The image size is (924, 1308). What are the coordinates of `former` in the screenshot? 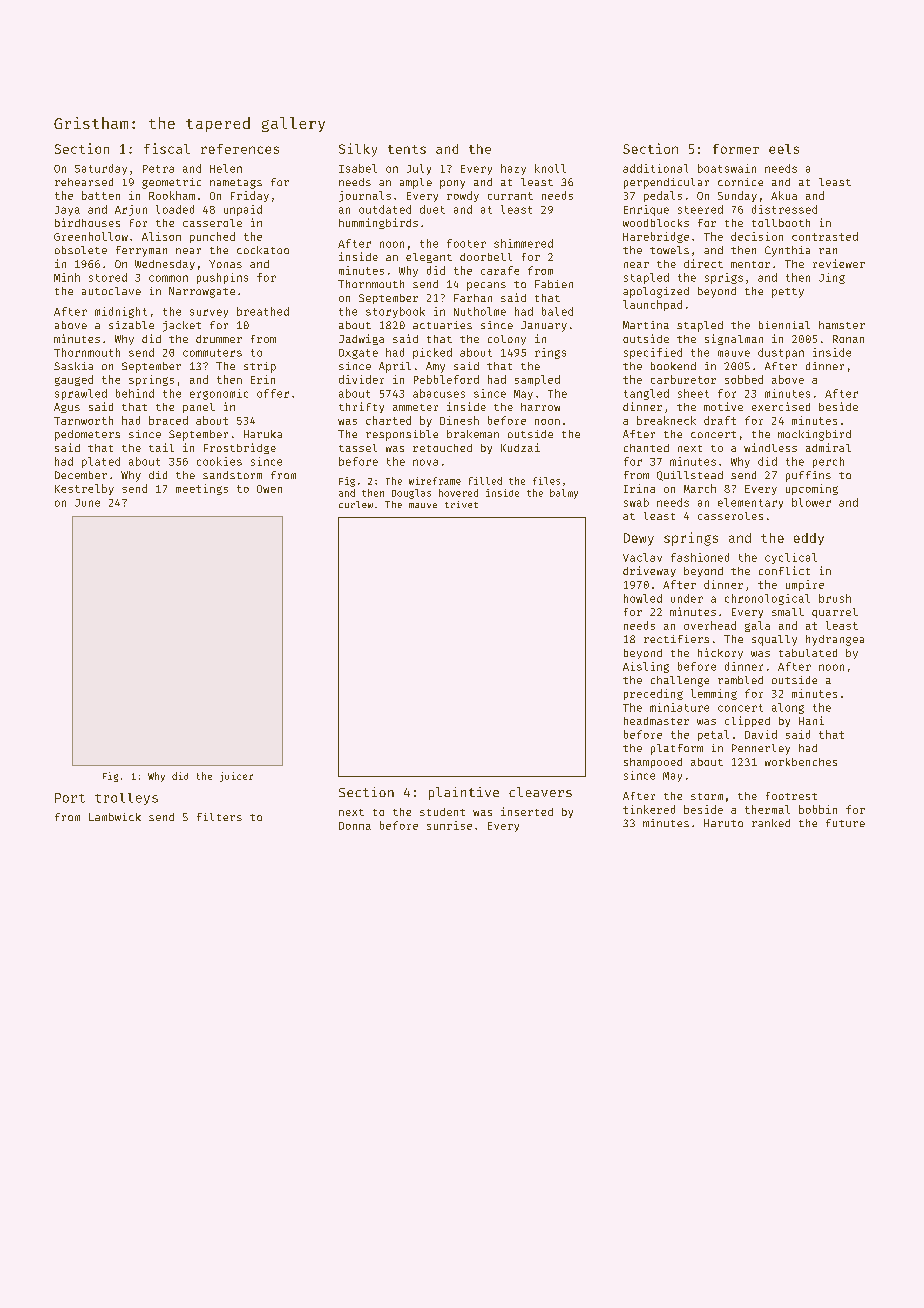 It's located at (736, 149).
